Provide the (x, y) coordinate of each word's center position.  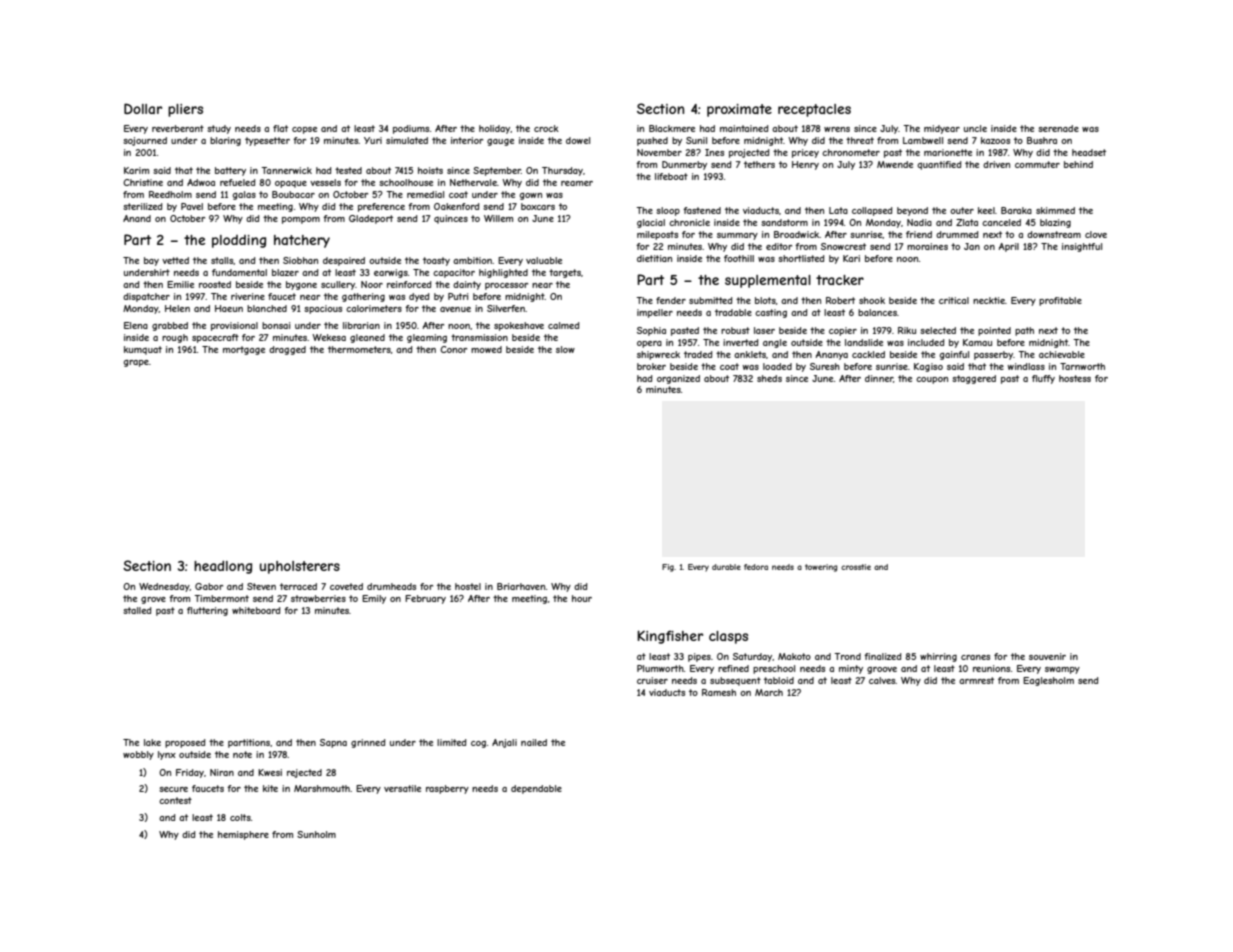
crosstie (856, 567)
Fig (668, 568)
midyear (942, 129)
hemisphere (243, 835)
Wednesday (164, 587)
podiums (411, 129)
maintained (744, 128)
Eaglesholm (1048, 681)
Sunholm (316, 834)
